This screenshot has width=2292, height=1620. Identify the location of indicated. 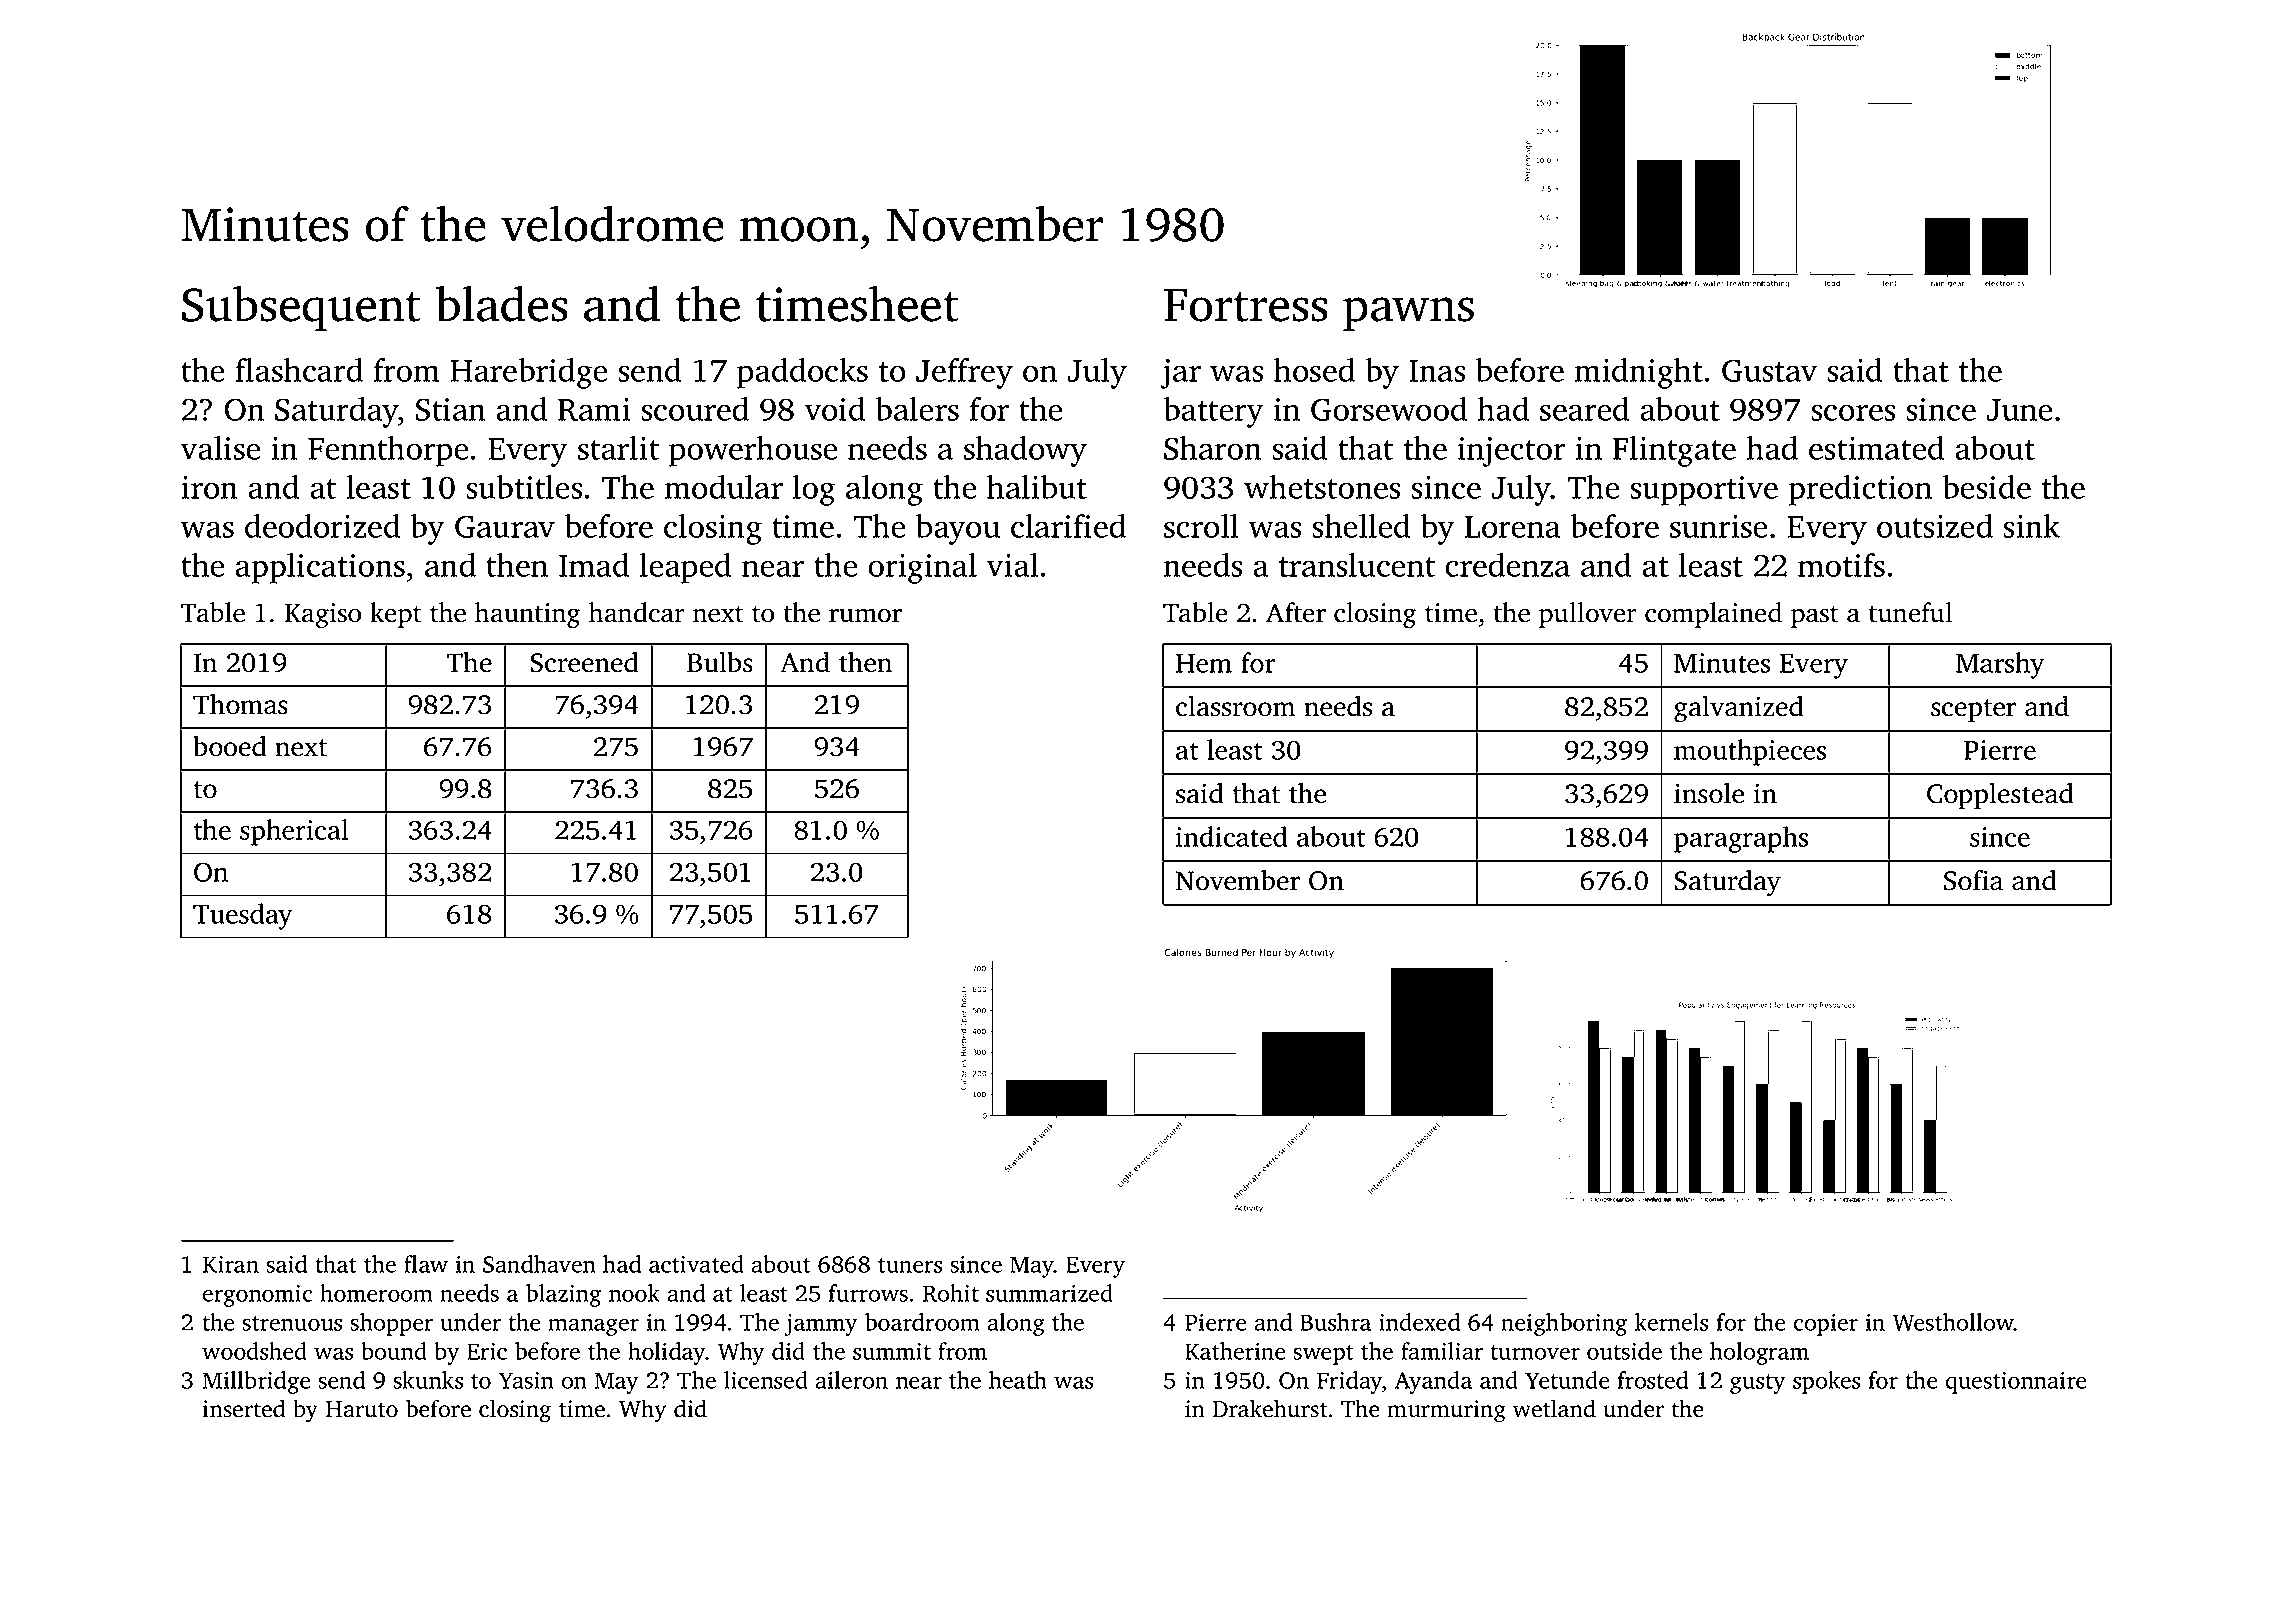
(1231, 836).
